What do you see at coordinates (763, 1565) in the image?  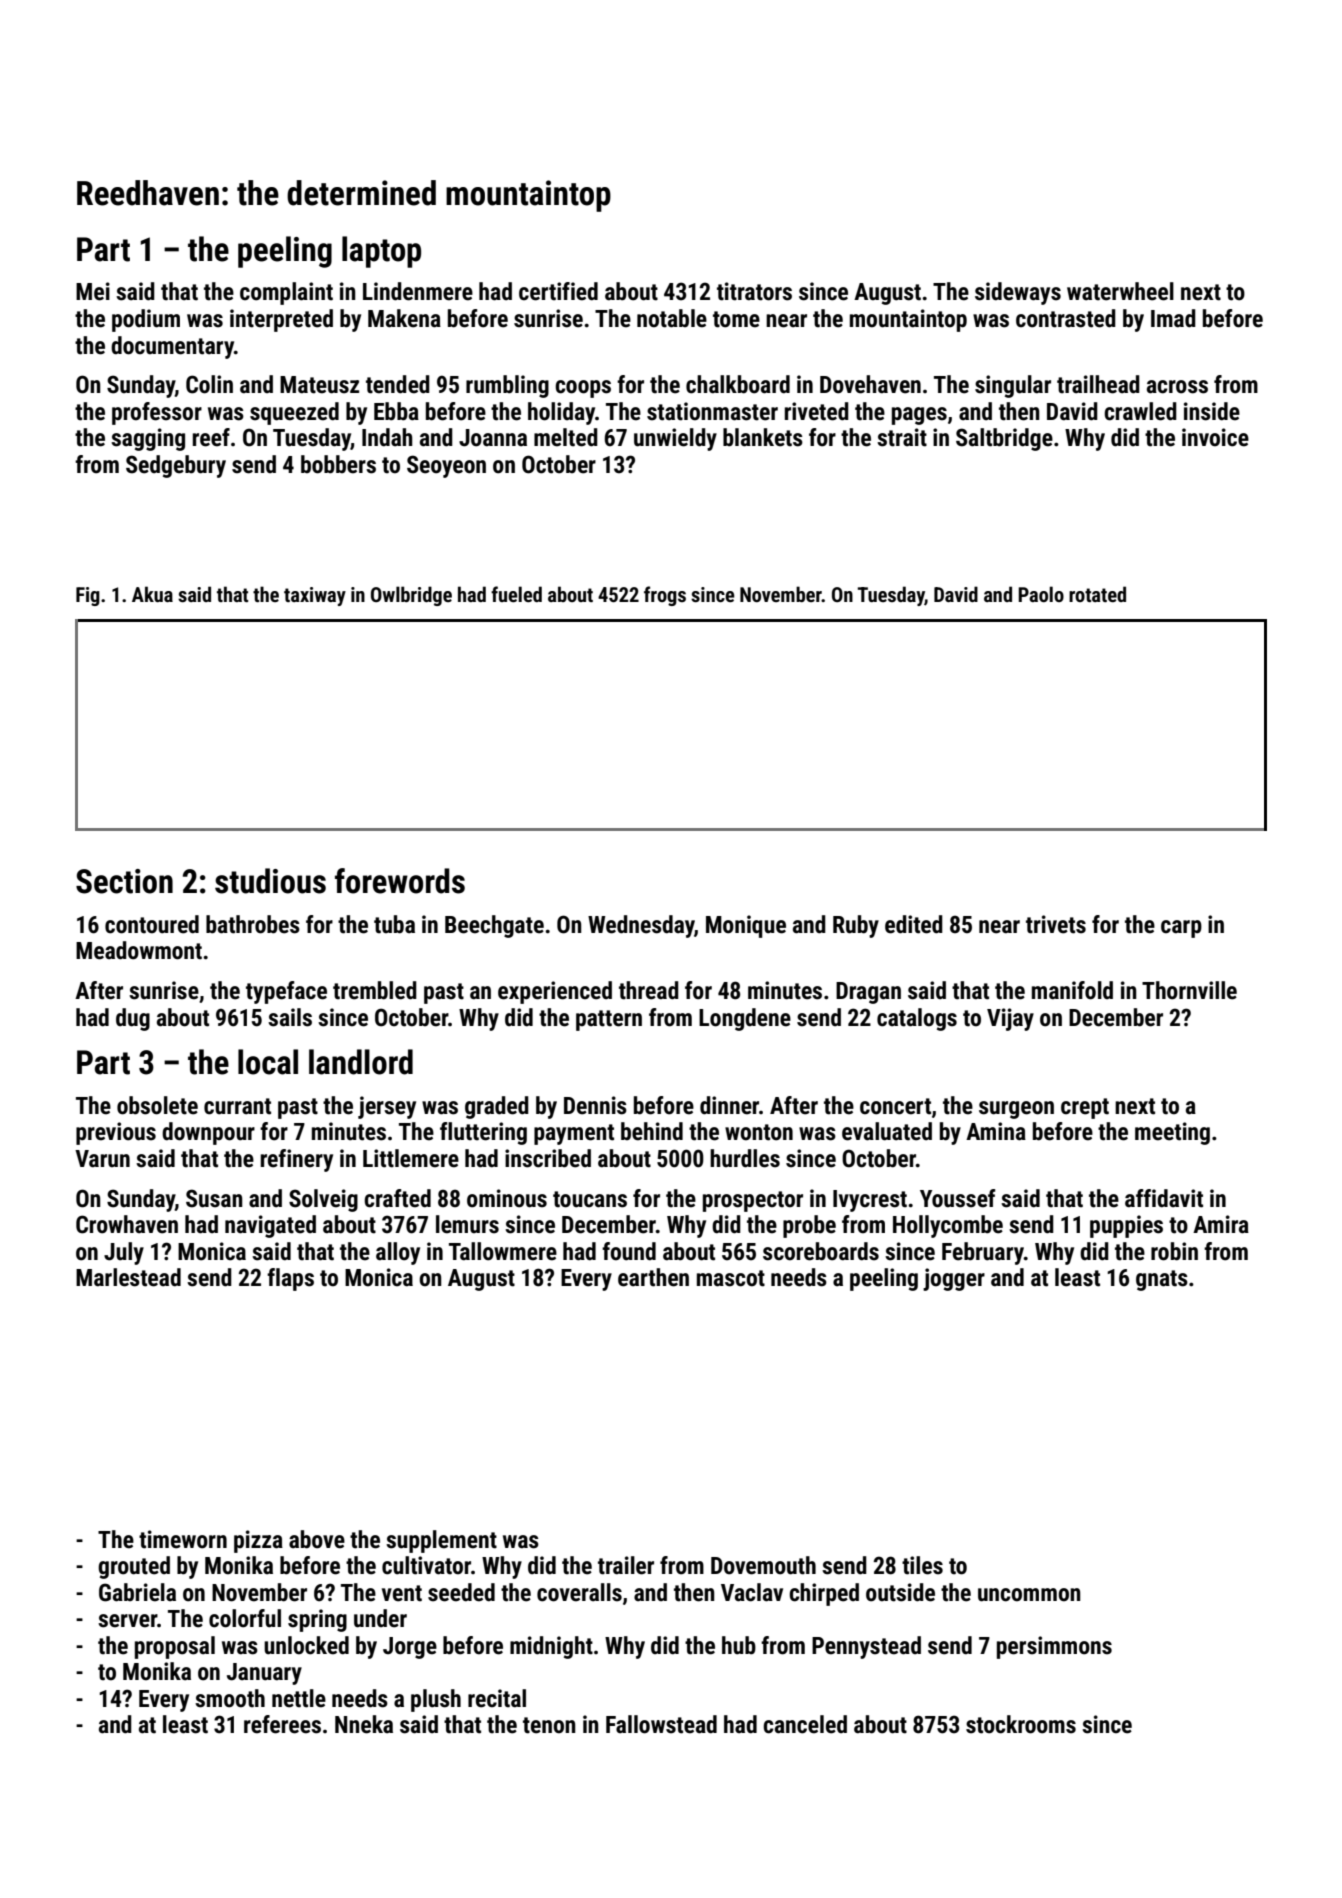 I see `Dovemouth` at bounding box center [763, 1565].
